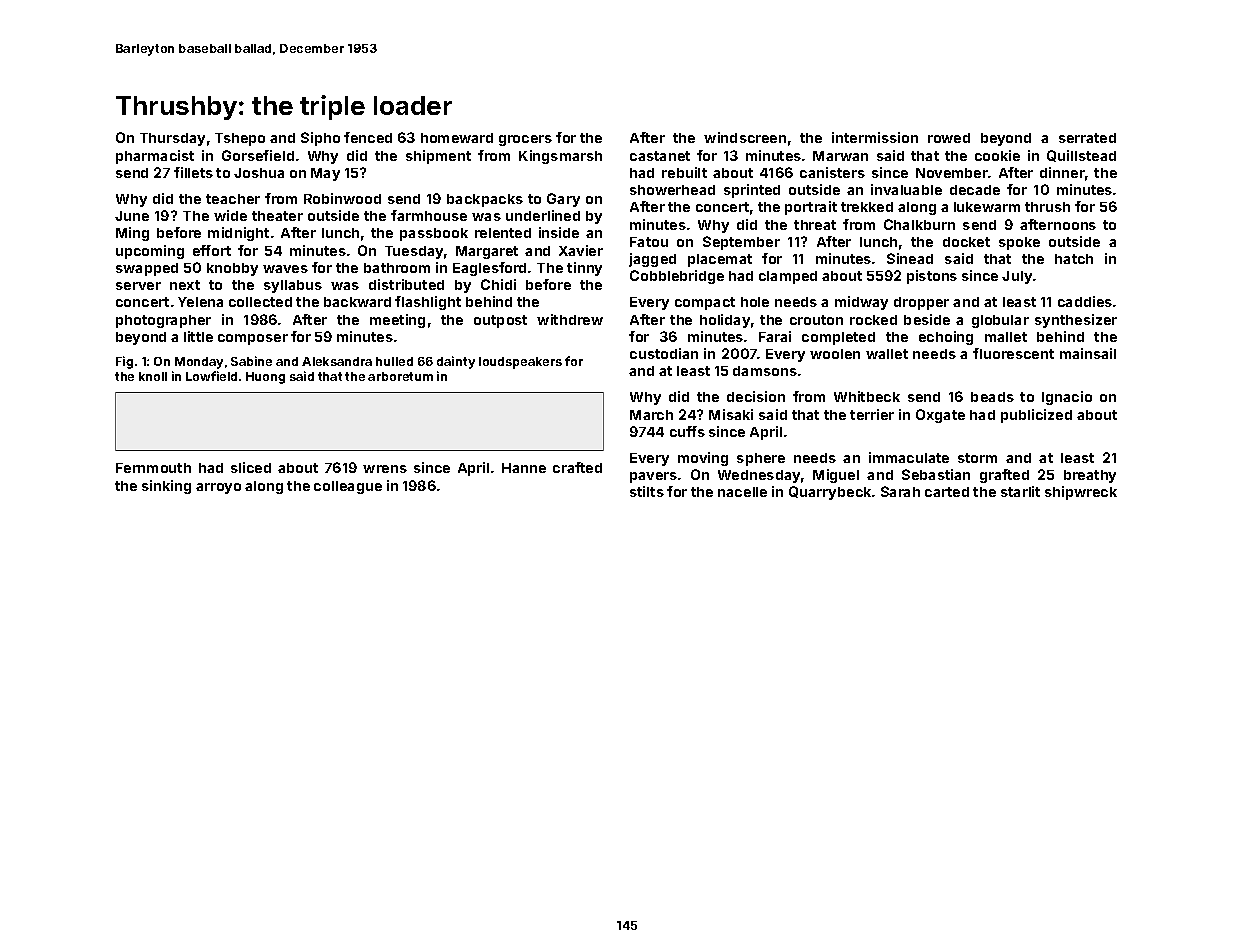 Image resolution: width=1233 pixels, height=952 pixels. I want to click on Margaret, so click(487, 252).
